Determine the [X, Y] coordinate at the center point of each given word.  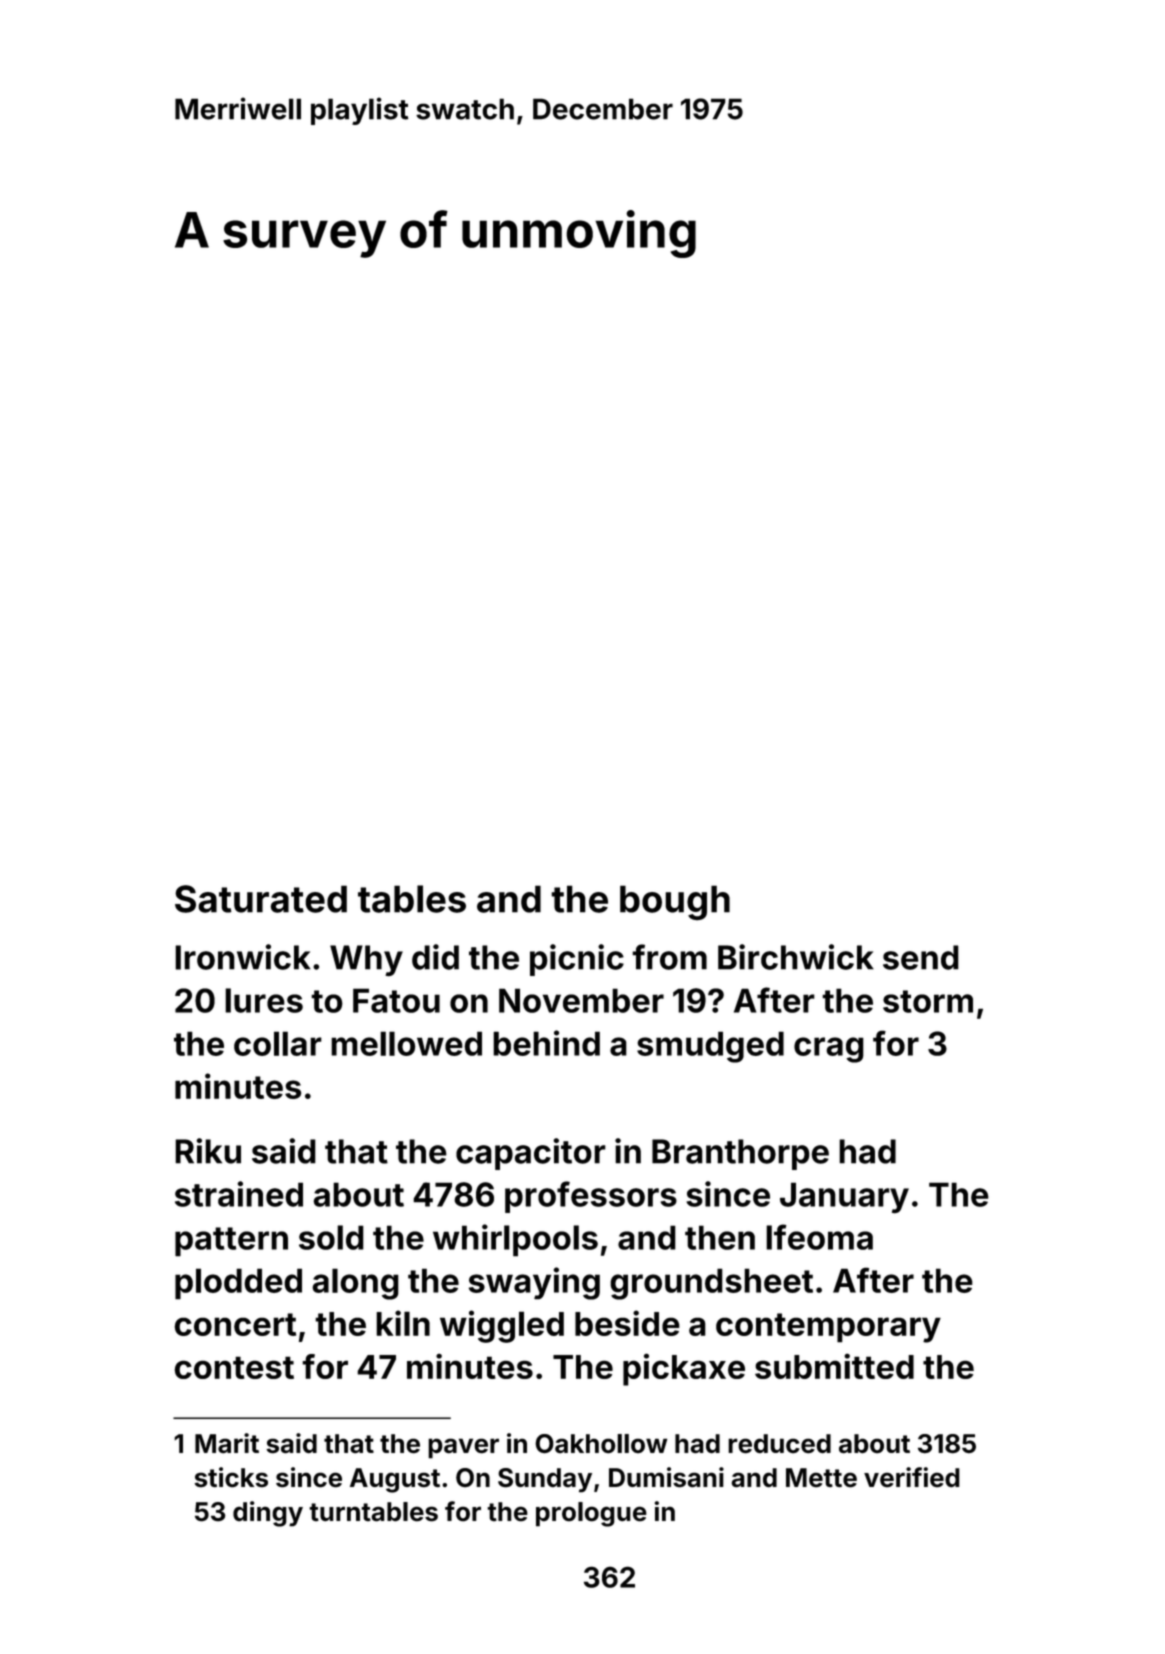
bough [675, 903]
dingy [268, 1514]
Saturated [261, 899]
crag [829, 1050]
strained [239, 1194]
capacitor [531, 1154]
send [921, 957]
